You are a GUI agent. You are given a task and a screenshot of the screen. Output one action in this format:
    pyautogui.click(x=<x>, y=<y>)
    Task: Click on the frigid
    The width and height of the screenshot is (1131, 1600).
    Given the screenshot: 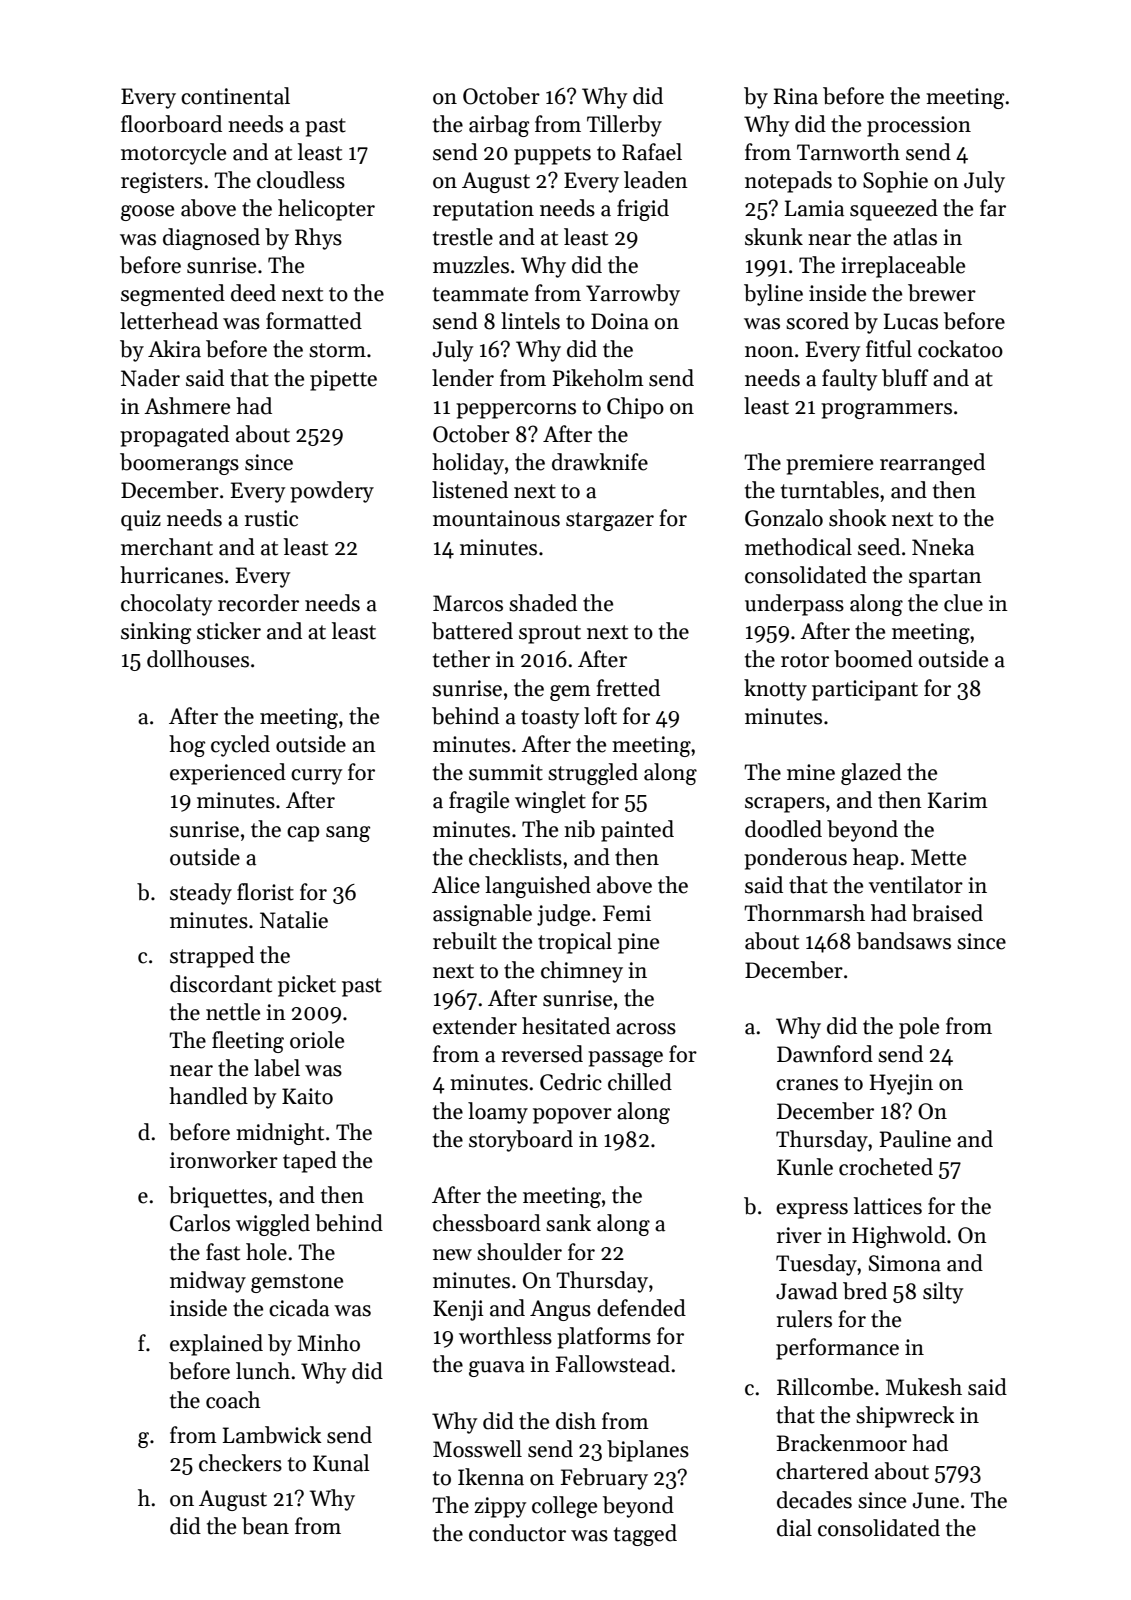 What is the action you would take?
    pyautogui.click(x=643, y=210)
